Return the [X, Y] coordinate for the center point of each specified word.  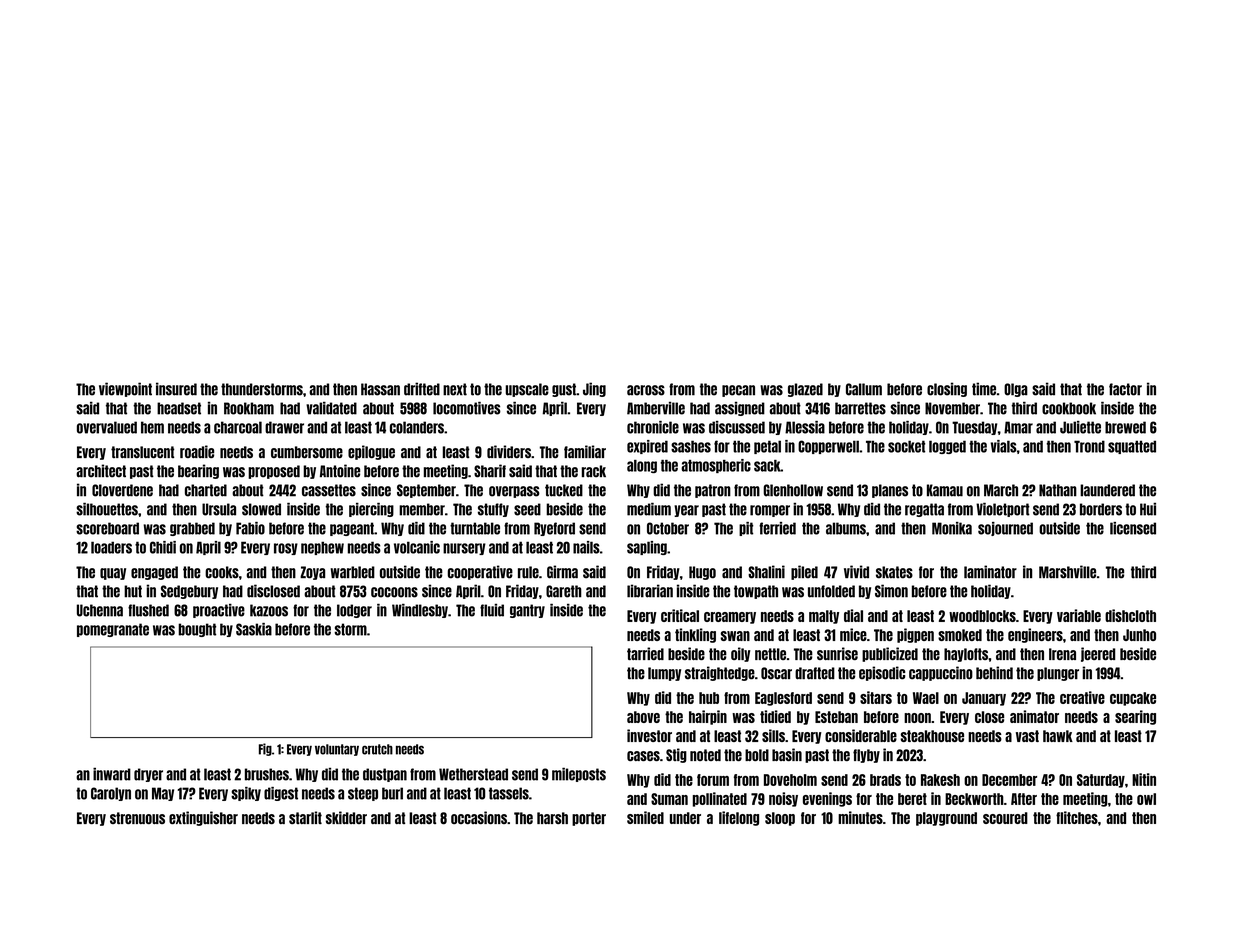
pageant [352, 529]
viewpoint [125, 389]
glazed [805, 390]
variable [1079, 615]
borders [1101, 509]
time [984, 389]
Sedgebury [189, 592]
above [643, 717]
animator [1034, 716]
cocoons [394, 592]
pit [746, 529]
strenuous [137, 818]
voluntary [337, 750]
